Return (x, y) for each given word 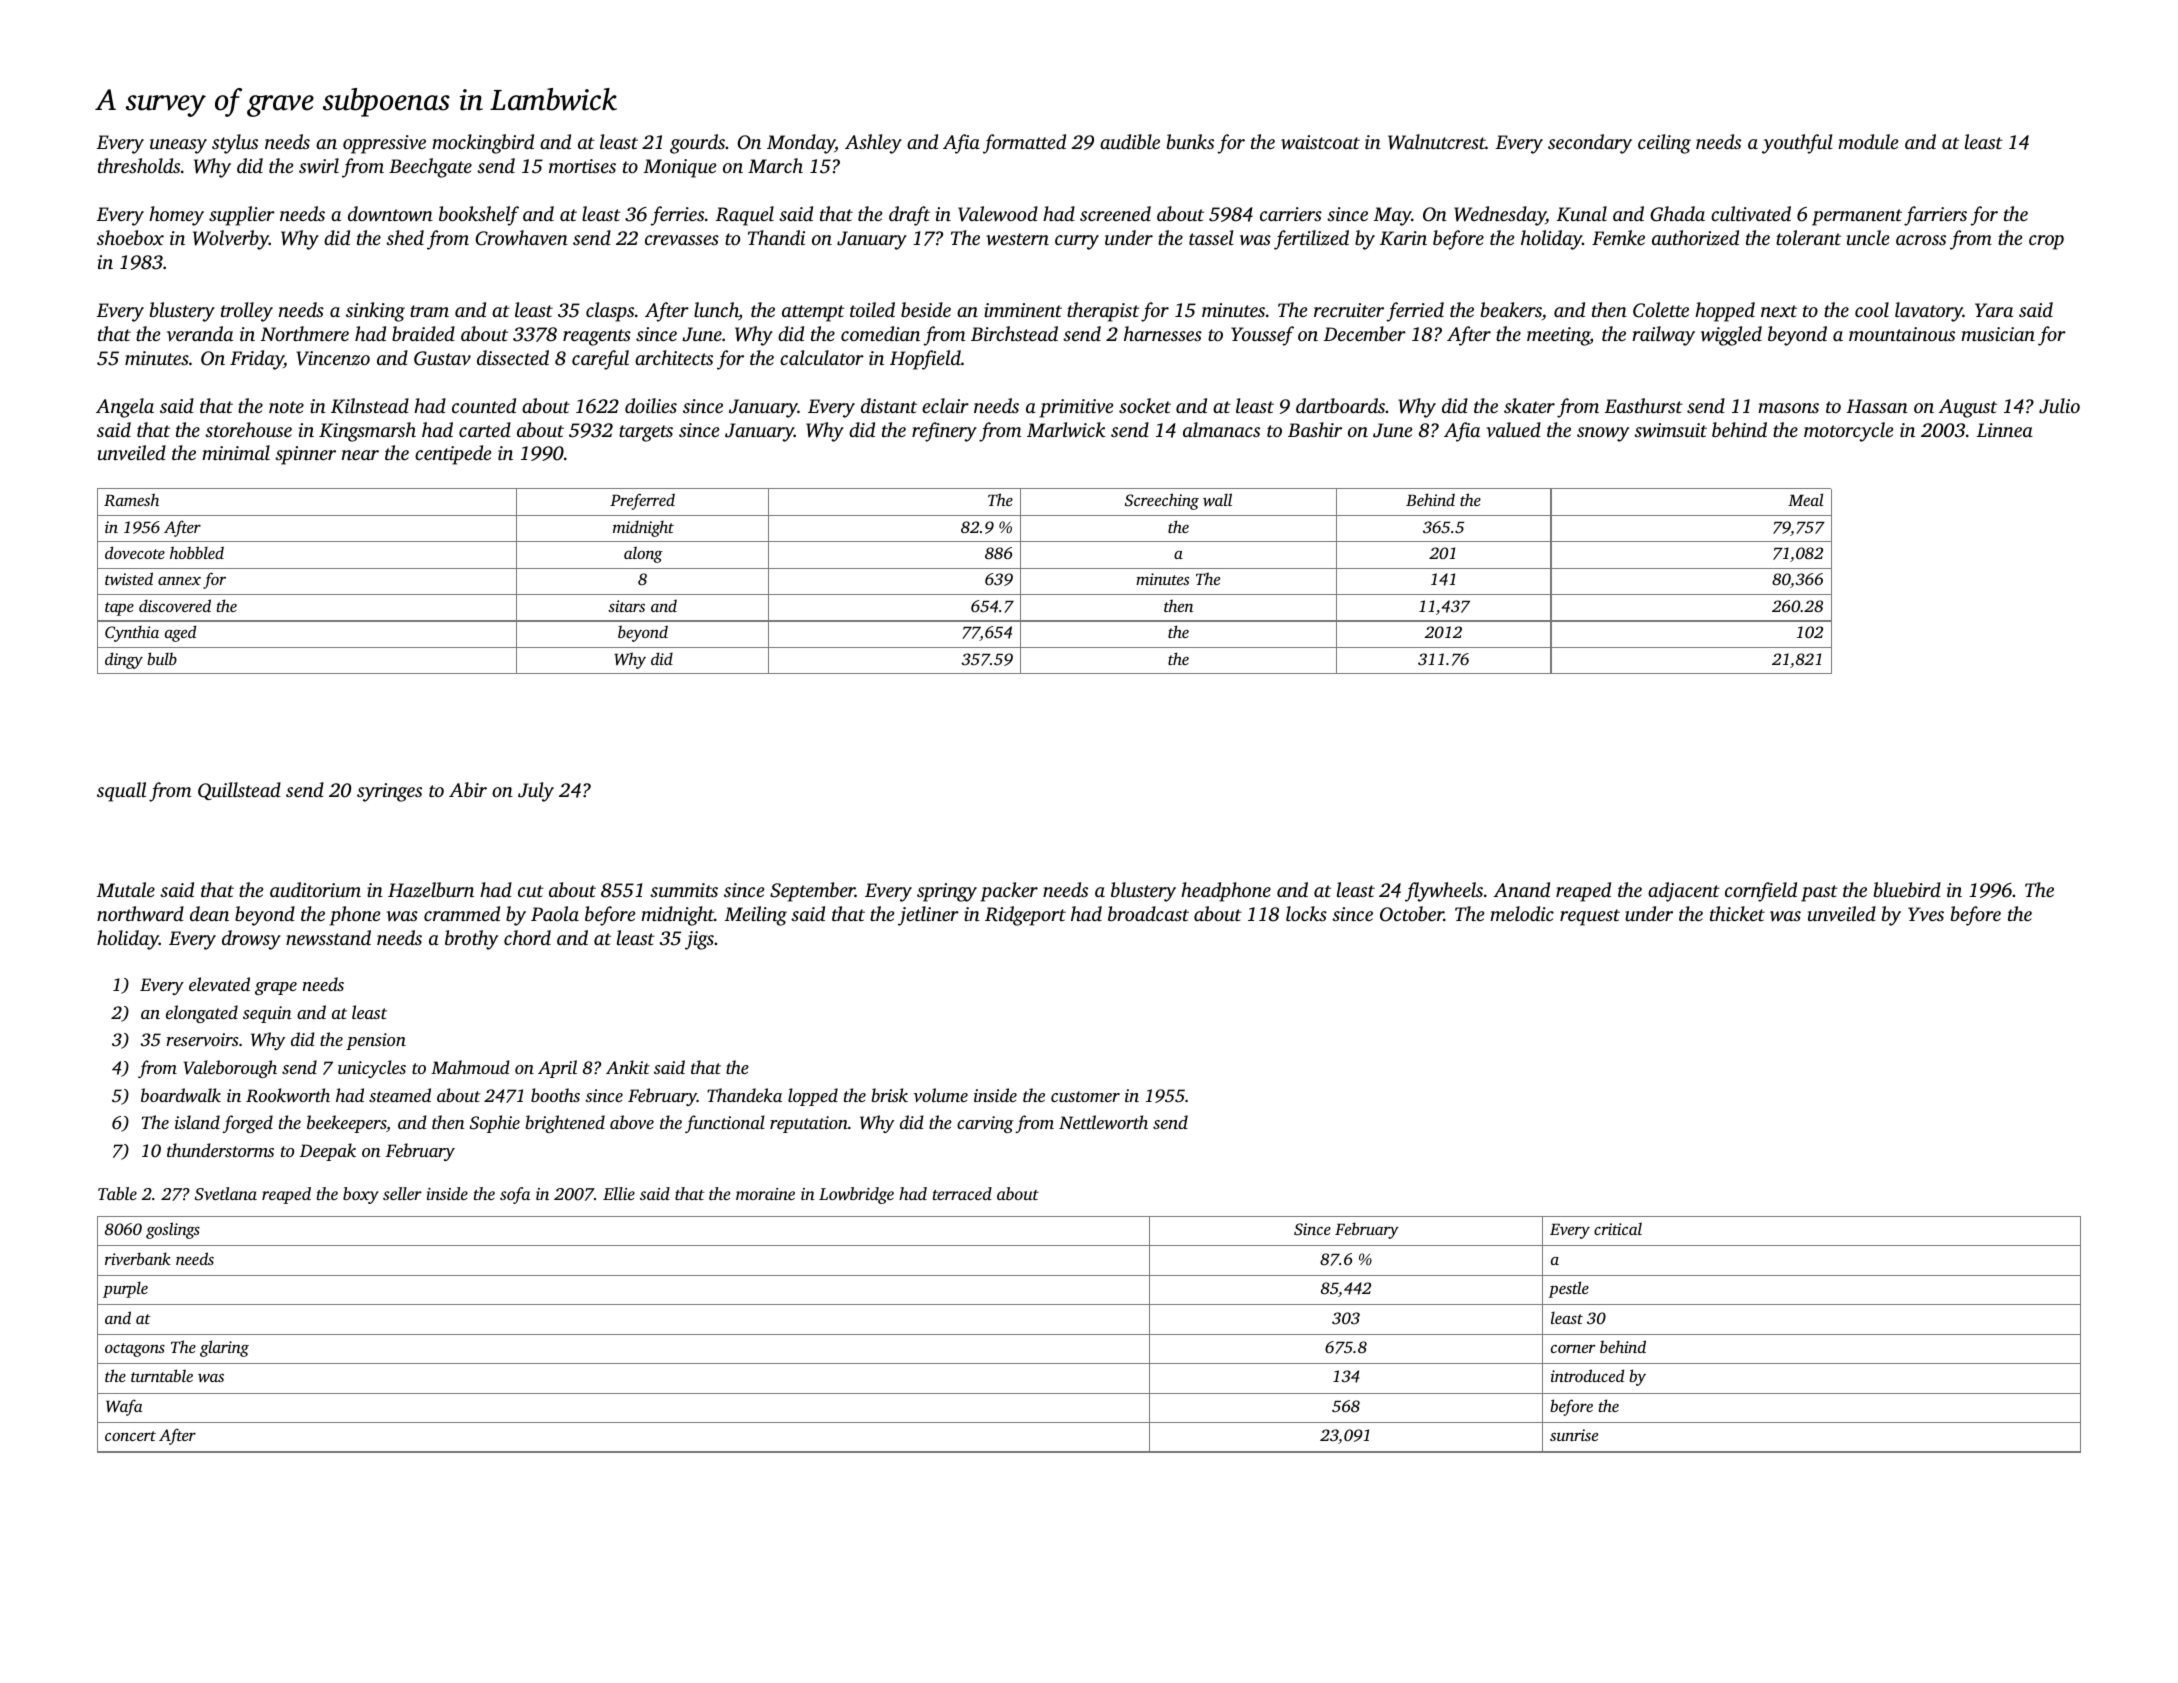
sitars (626, 606)
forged (247, 1124)
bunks (1190, 141)
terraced (962, 1193)
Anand (1521, 889)
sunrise (1574, 1435)
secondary (1590, 144)
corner (1573, 1348)
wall (1217, 499)
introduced (1587, 1375)
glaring (224, 1348)
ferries (677, 216)
